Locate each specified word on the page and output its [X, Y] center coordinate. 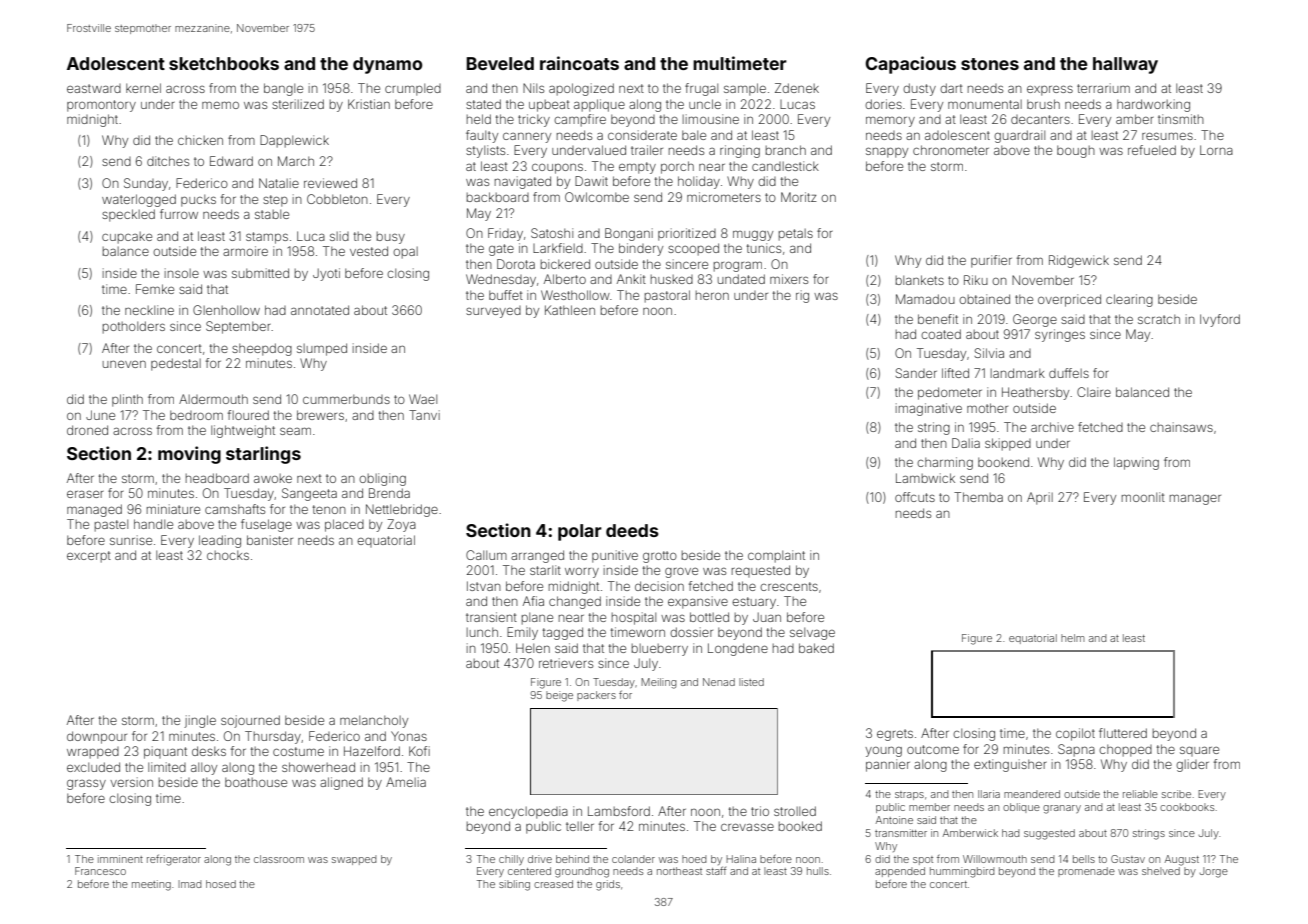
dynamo [387, 65]
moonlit [1143, 497]
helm [1073, 638]
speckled [128, 215]
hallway [1125, 65]
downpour [97, 737]
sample [745, 89]
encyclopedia [528, 812]
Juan [767, 617]
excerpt [89, 557]
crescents [789, 586]
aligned [341, 783]
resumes [1167, 136]
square [1199, 751]
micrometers [724, 197]
